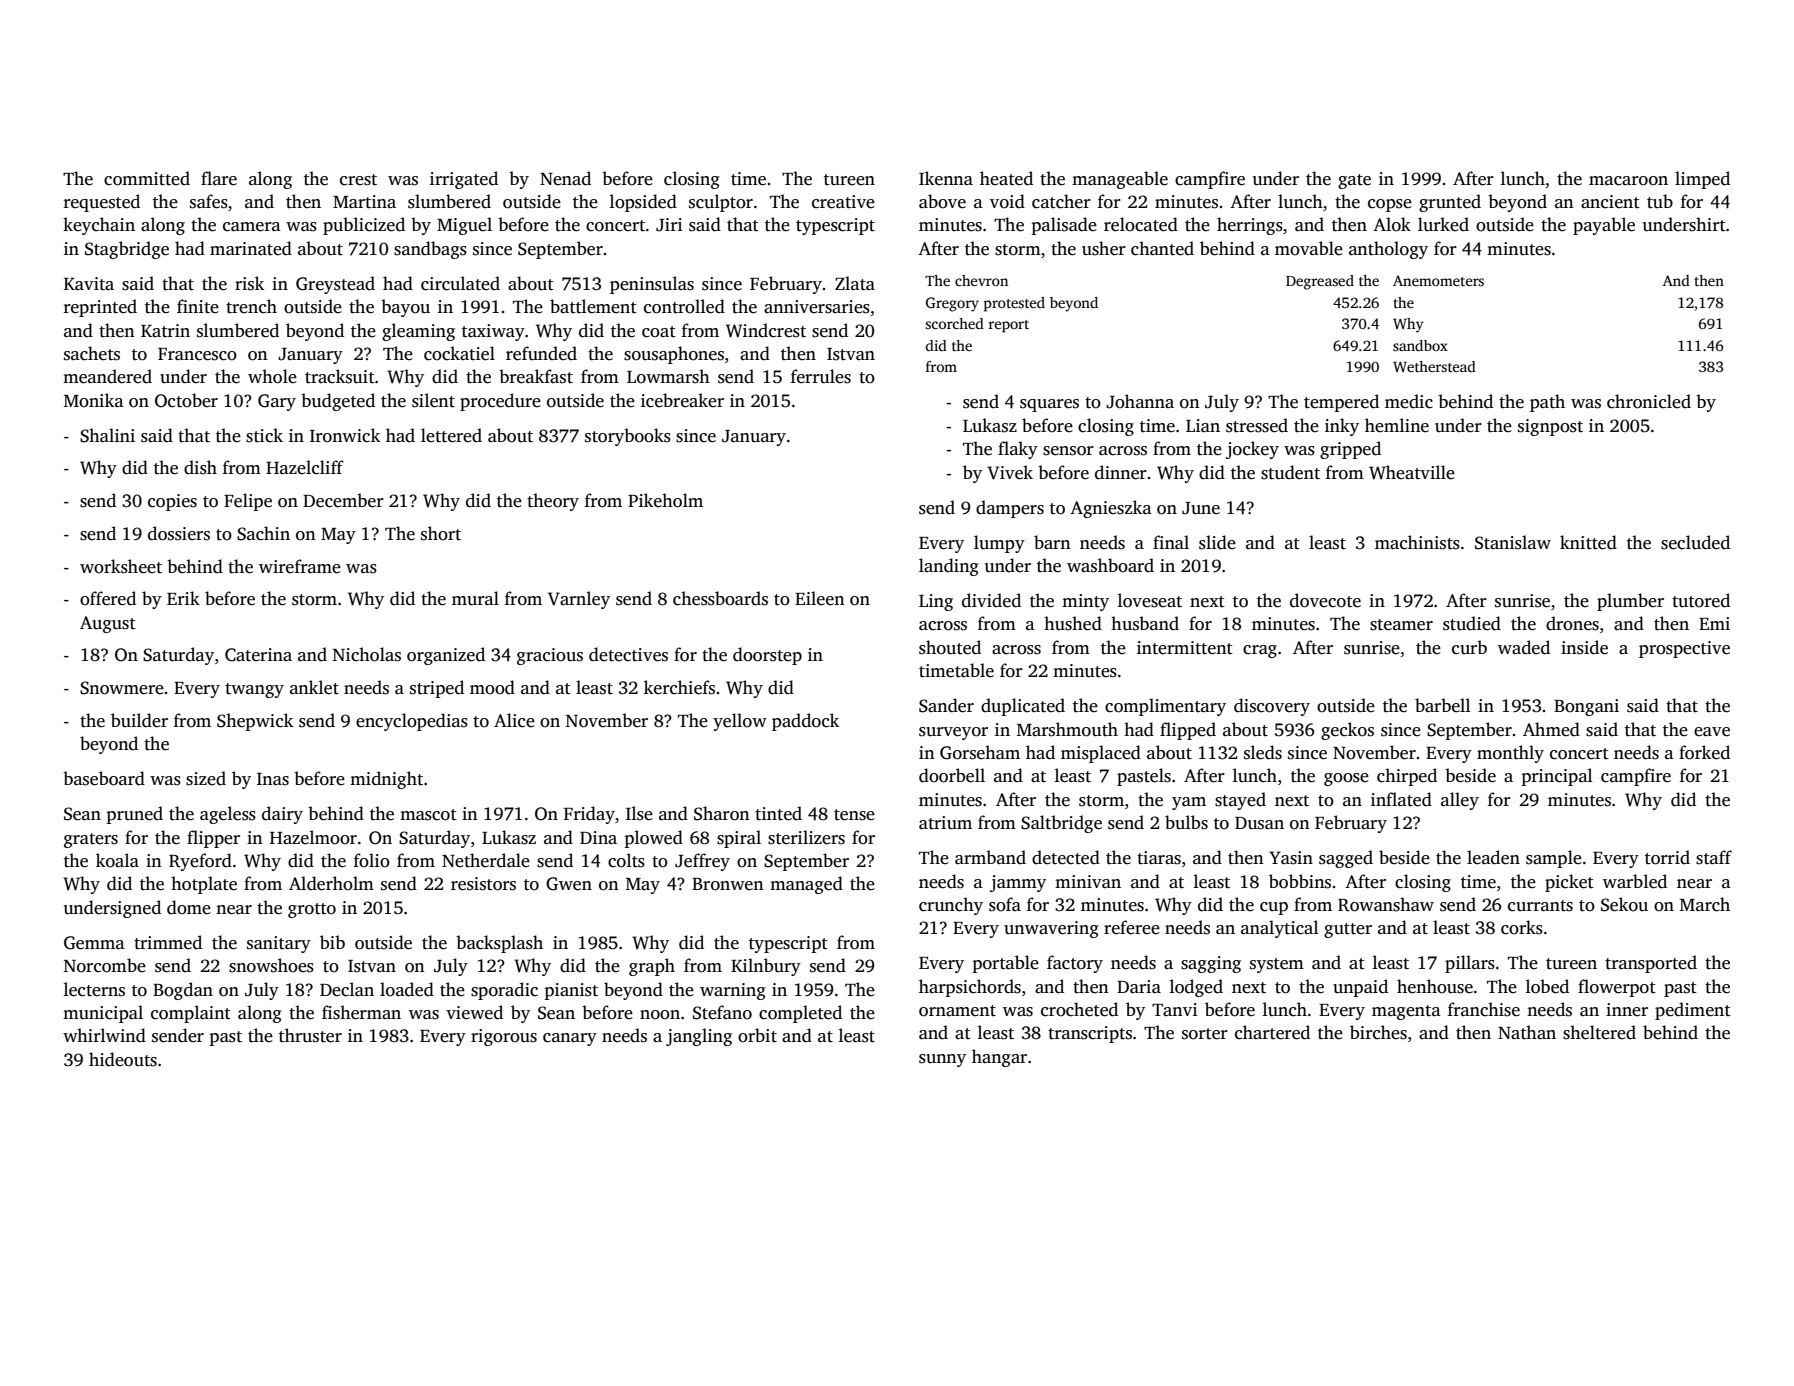 The image size is (1794, 1386). What do you see at coordinates (1599, 1032) in the screenshot?
I see `sheltered` at bounding box center [1599, 1032].
